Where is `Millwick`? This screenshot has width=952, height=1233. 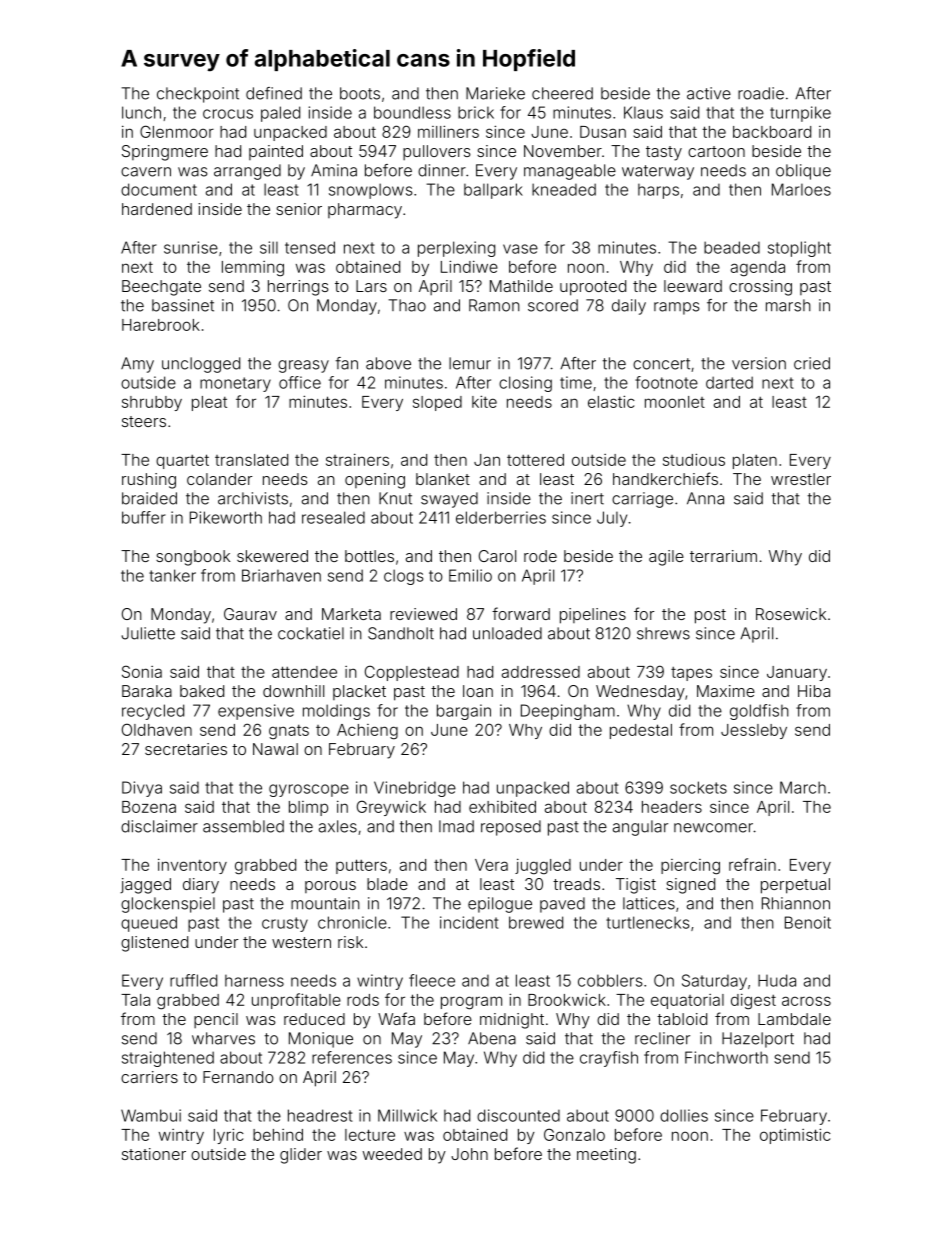 Millwick is located at coordinates (407, 1115).
